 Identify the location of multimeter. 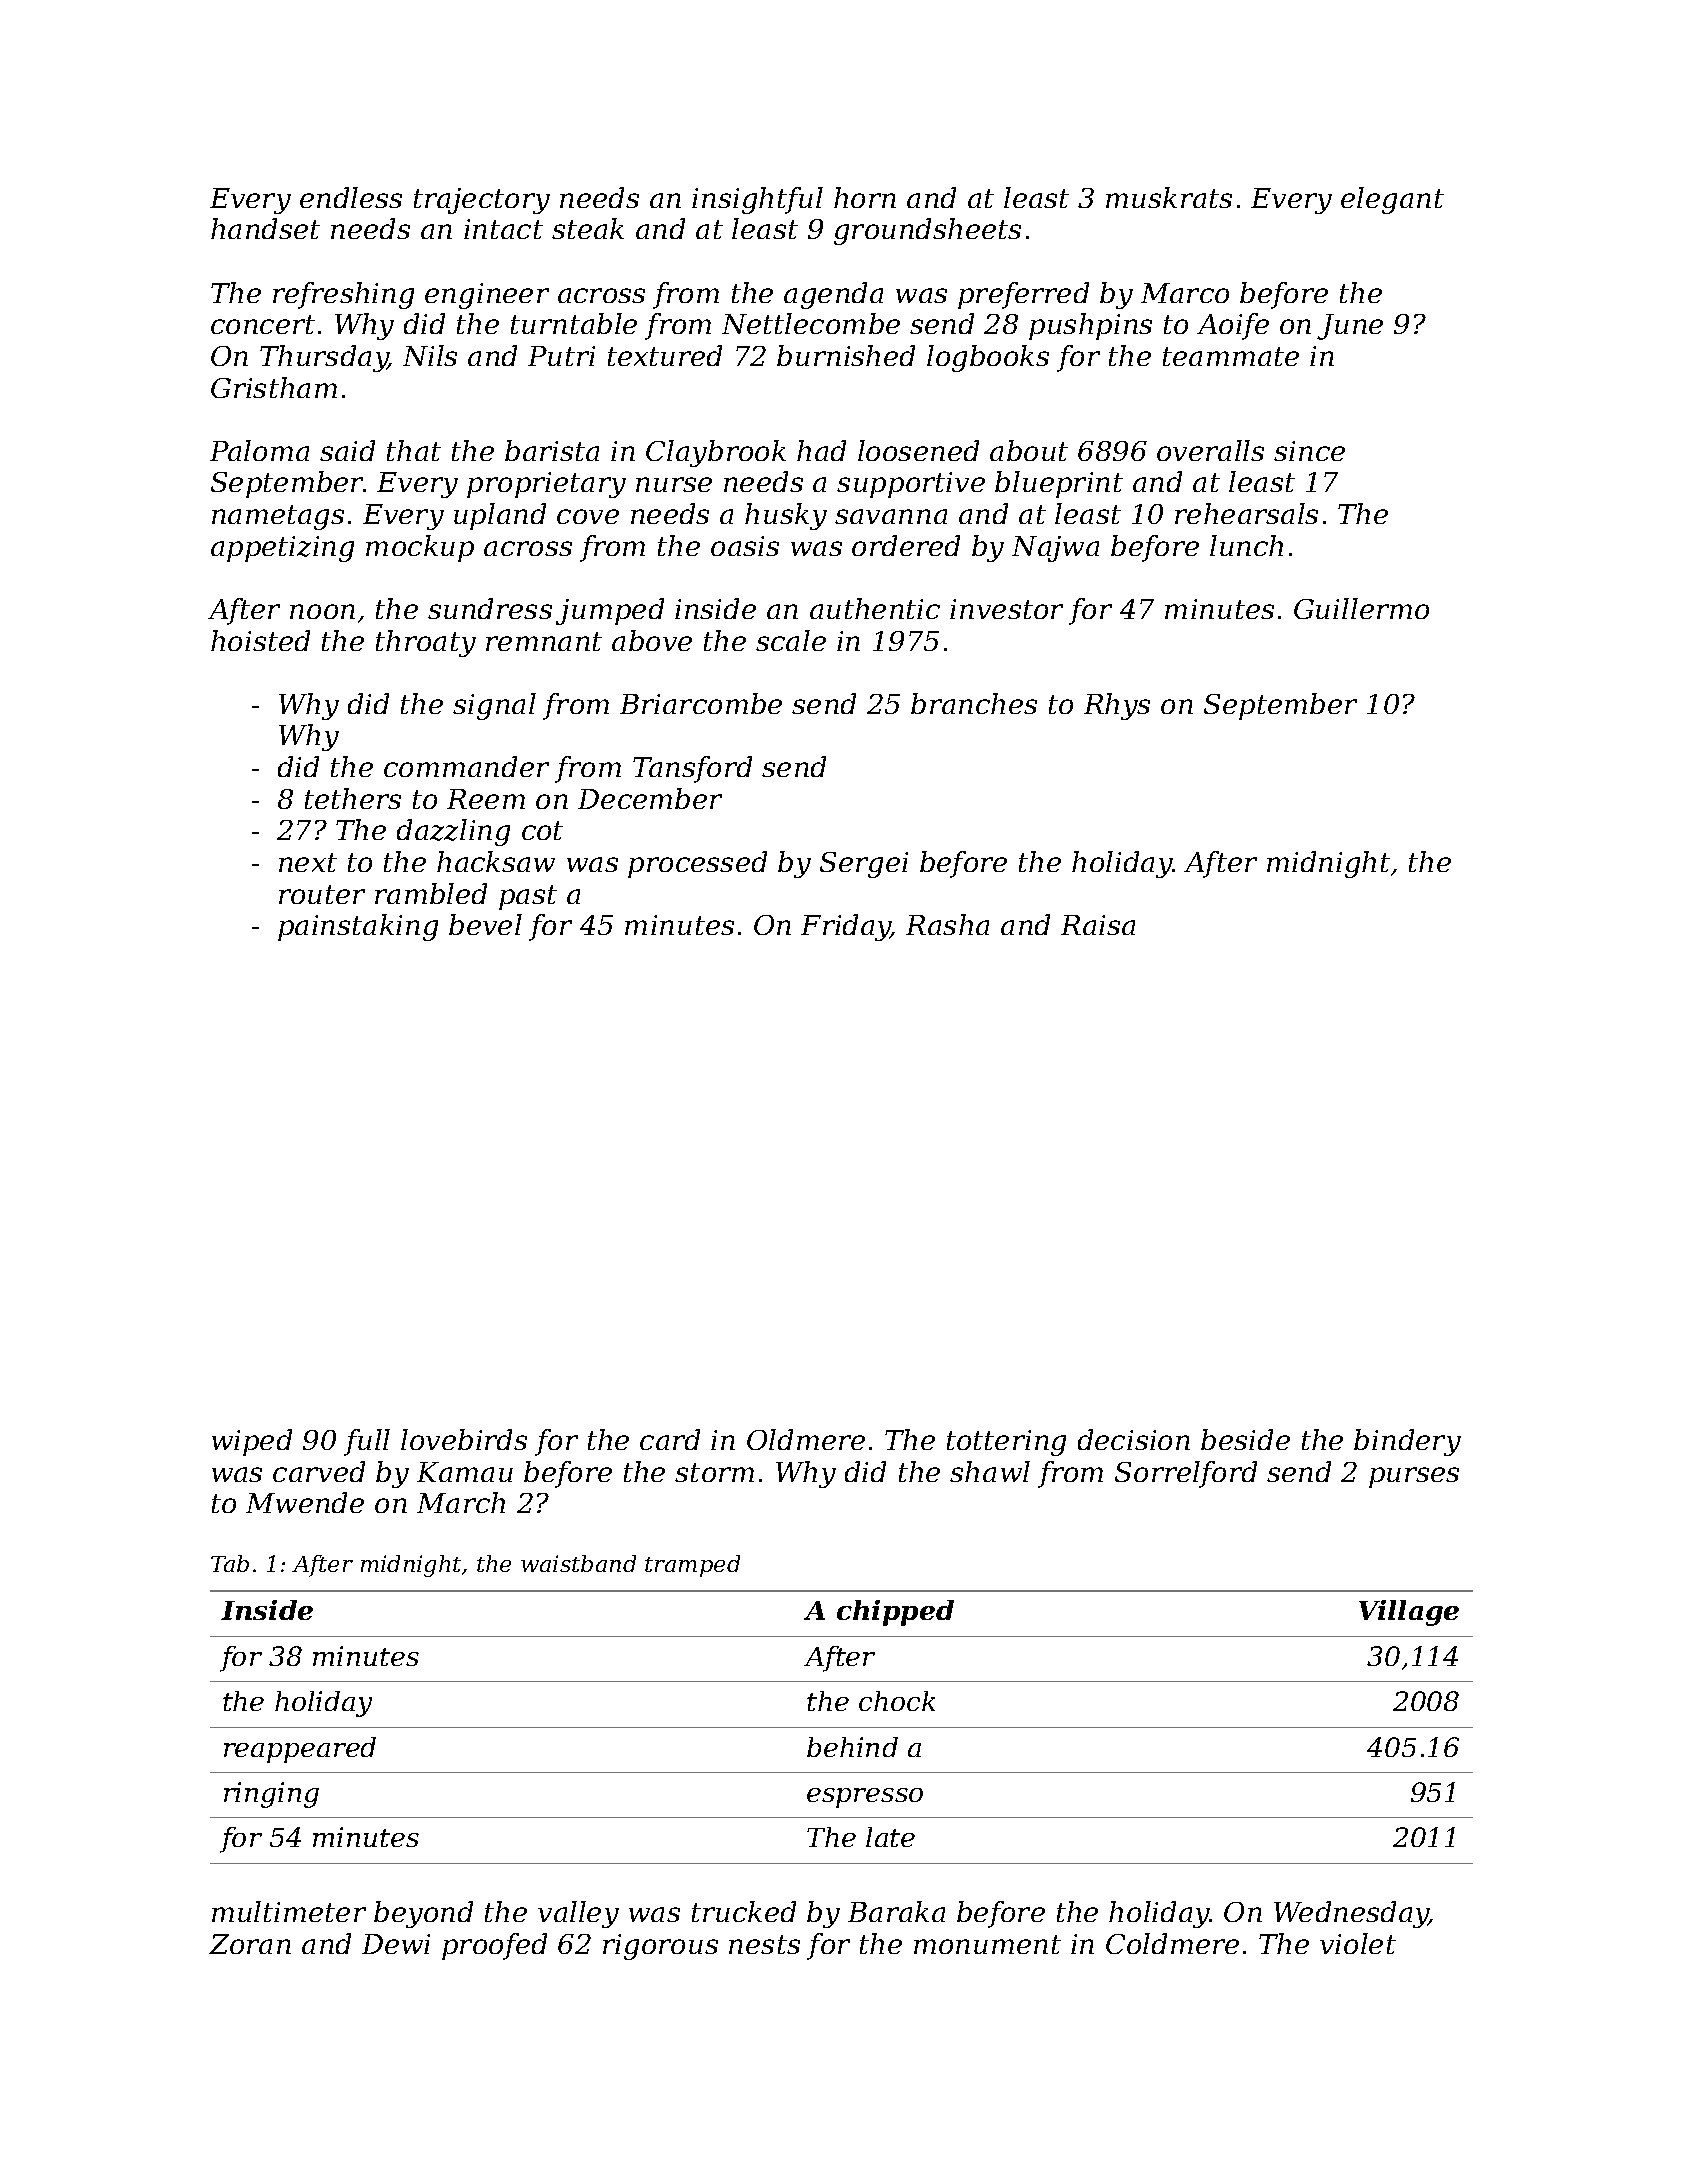
(289, 1911).
